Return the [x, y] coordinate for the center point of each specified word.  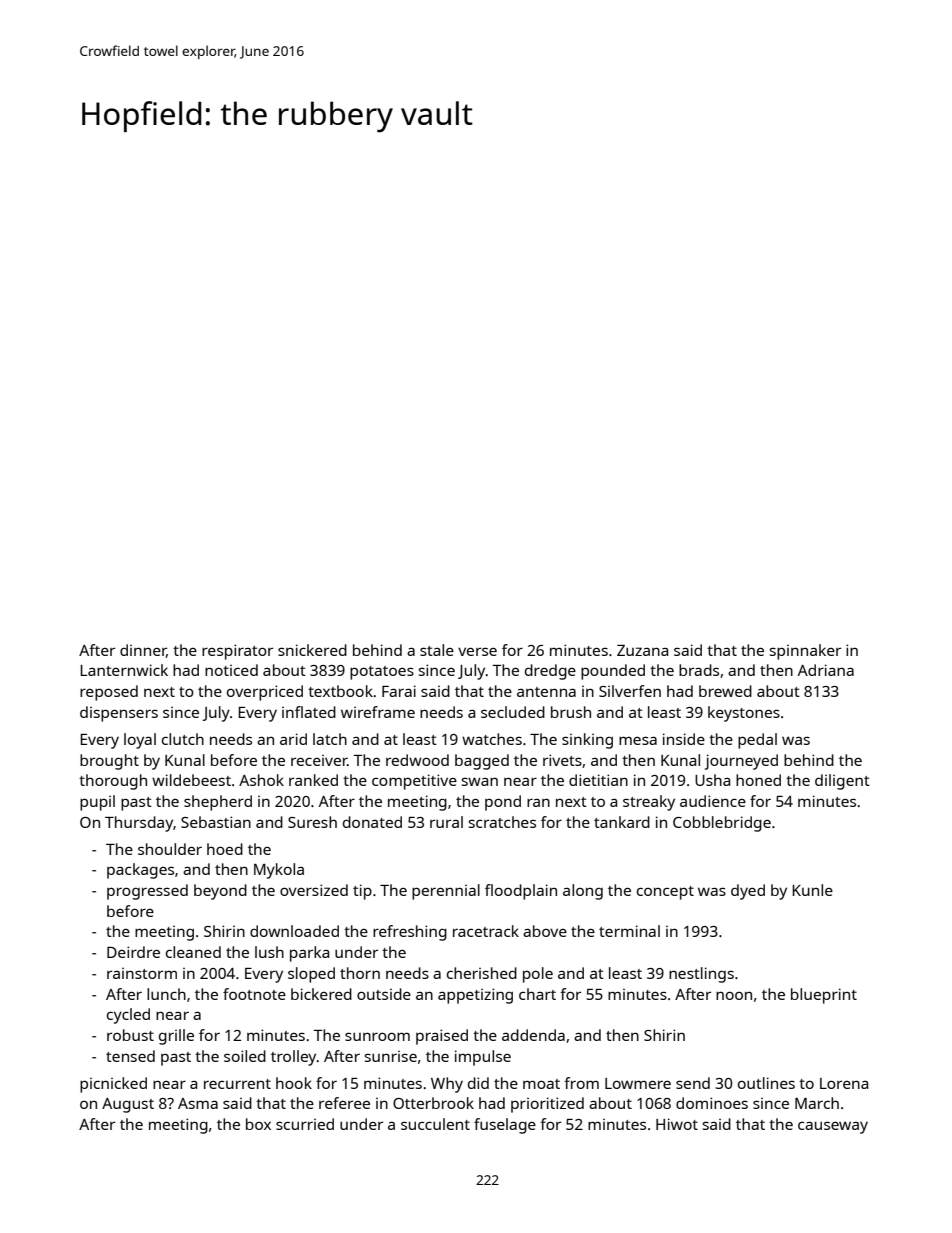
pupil [97, 803]
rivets [562, 760]
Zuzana [642, 650]
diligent [842, 782]
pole [538, 975]
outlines [766, 1083]
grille [176, 1037]
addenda [533, 1035]
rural [446, 822]
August [128, 1105]
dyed [748, 892]
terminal [629, 931]
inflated [309, 712]
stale [437, 650]
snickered [312, 650]
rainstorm [142, 973]
